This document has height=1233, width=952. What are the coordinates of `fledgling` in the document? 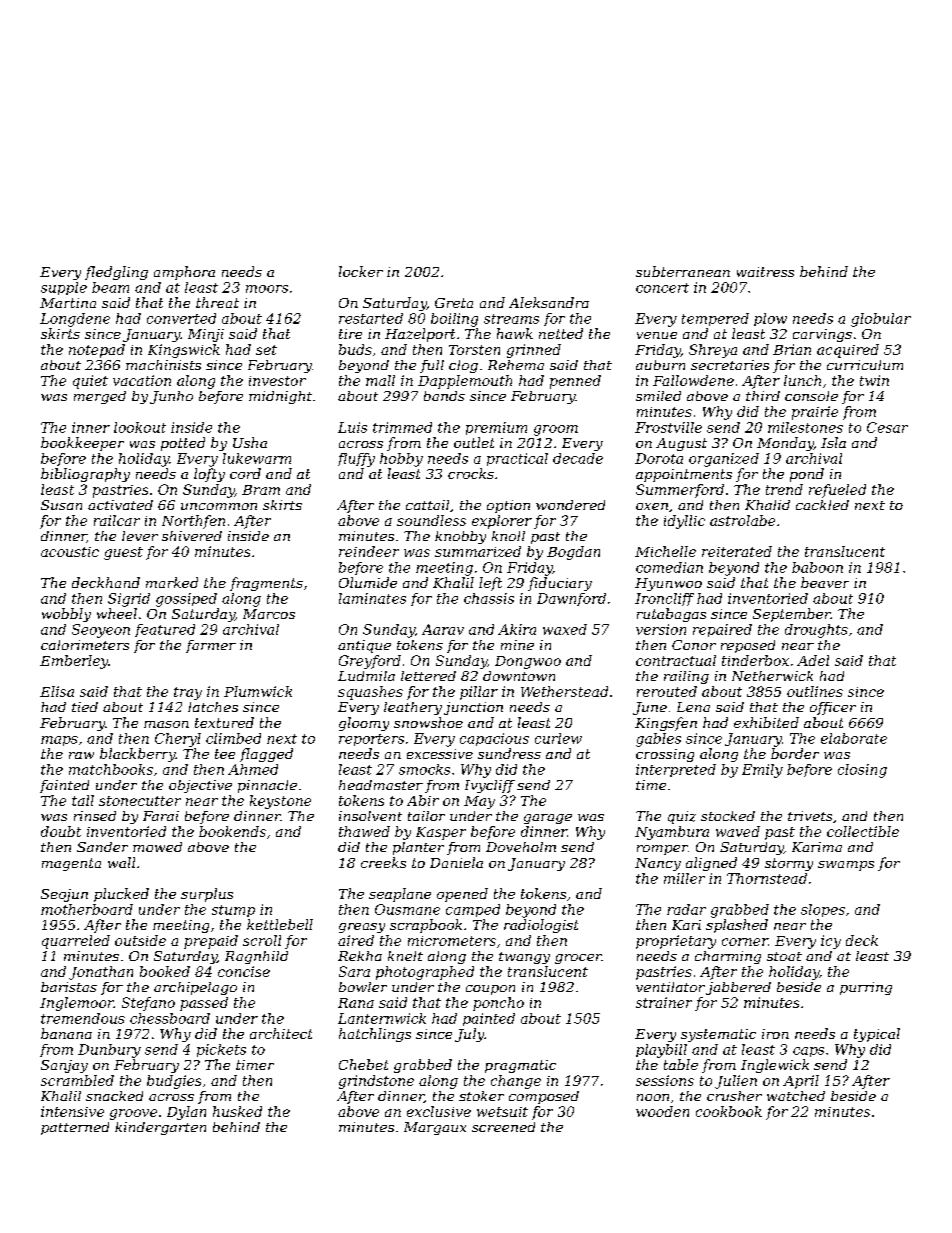 It's located at (116, 273).
